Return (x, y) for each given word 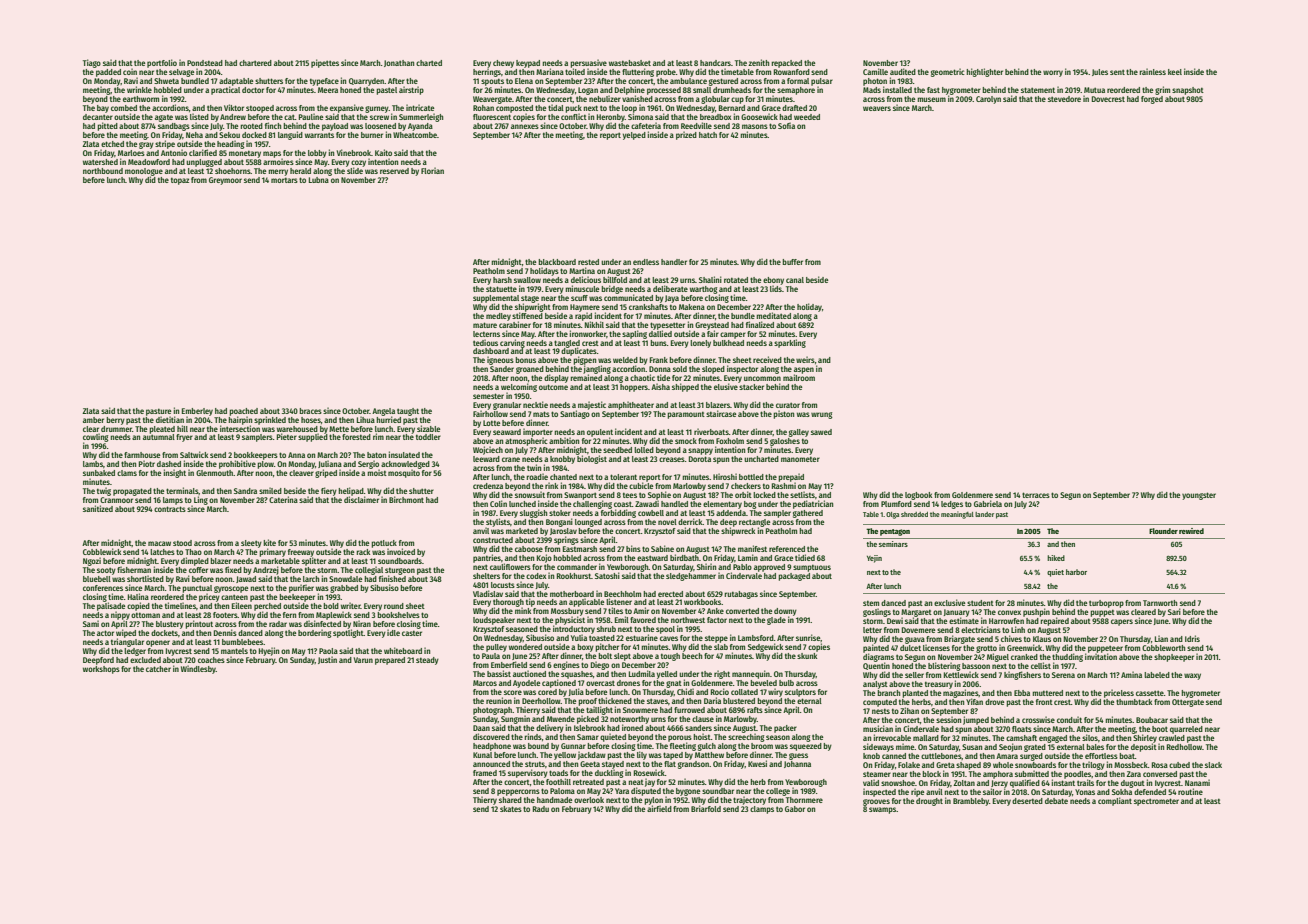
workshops (101, 670)
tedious (485, 342)
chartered (255, 63)
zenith (758, 62)
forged (1152, 100)
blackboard (557, 262)
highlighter (985, 72)
